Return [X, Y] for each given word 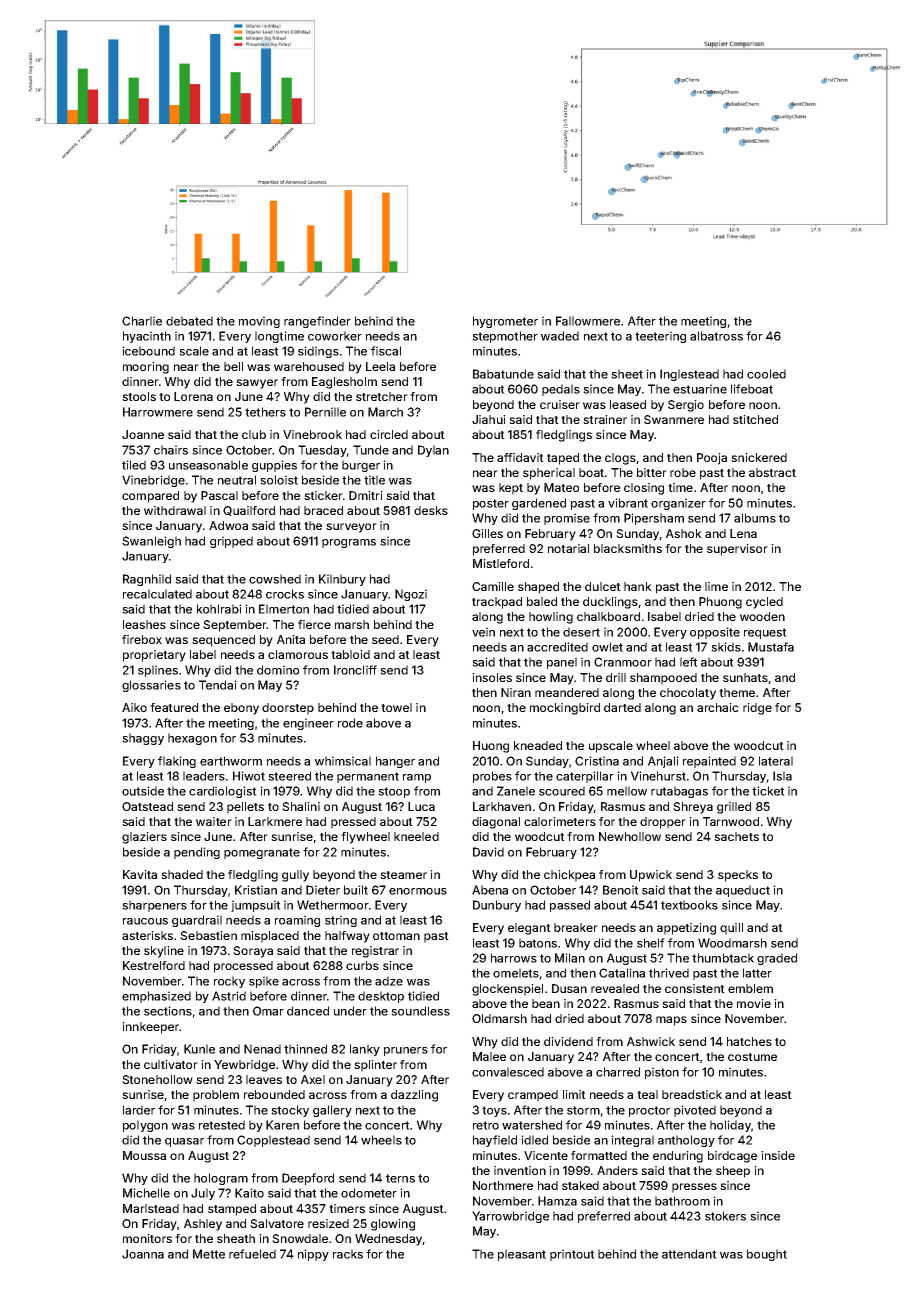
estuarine [700, 389]
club [254, 434]
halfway [347, 937]
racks [348, 1254]
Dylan [433, 451]
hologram [221, 1179]
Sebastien [208, 935]
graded [777, 959]
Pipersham [654, 519]
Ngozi [411, 595]
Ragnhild [147, 580]
